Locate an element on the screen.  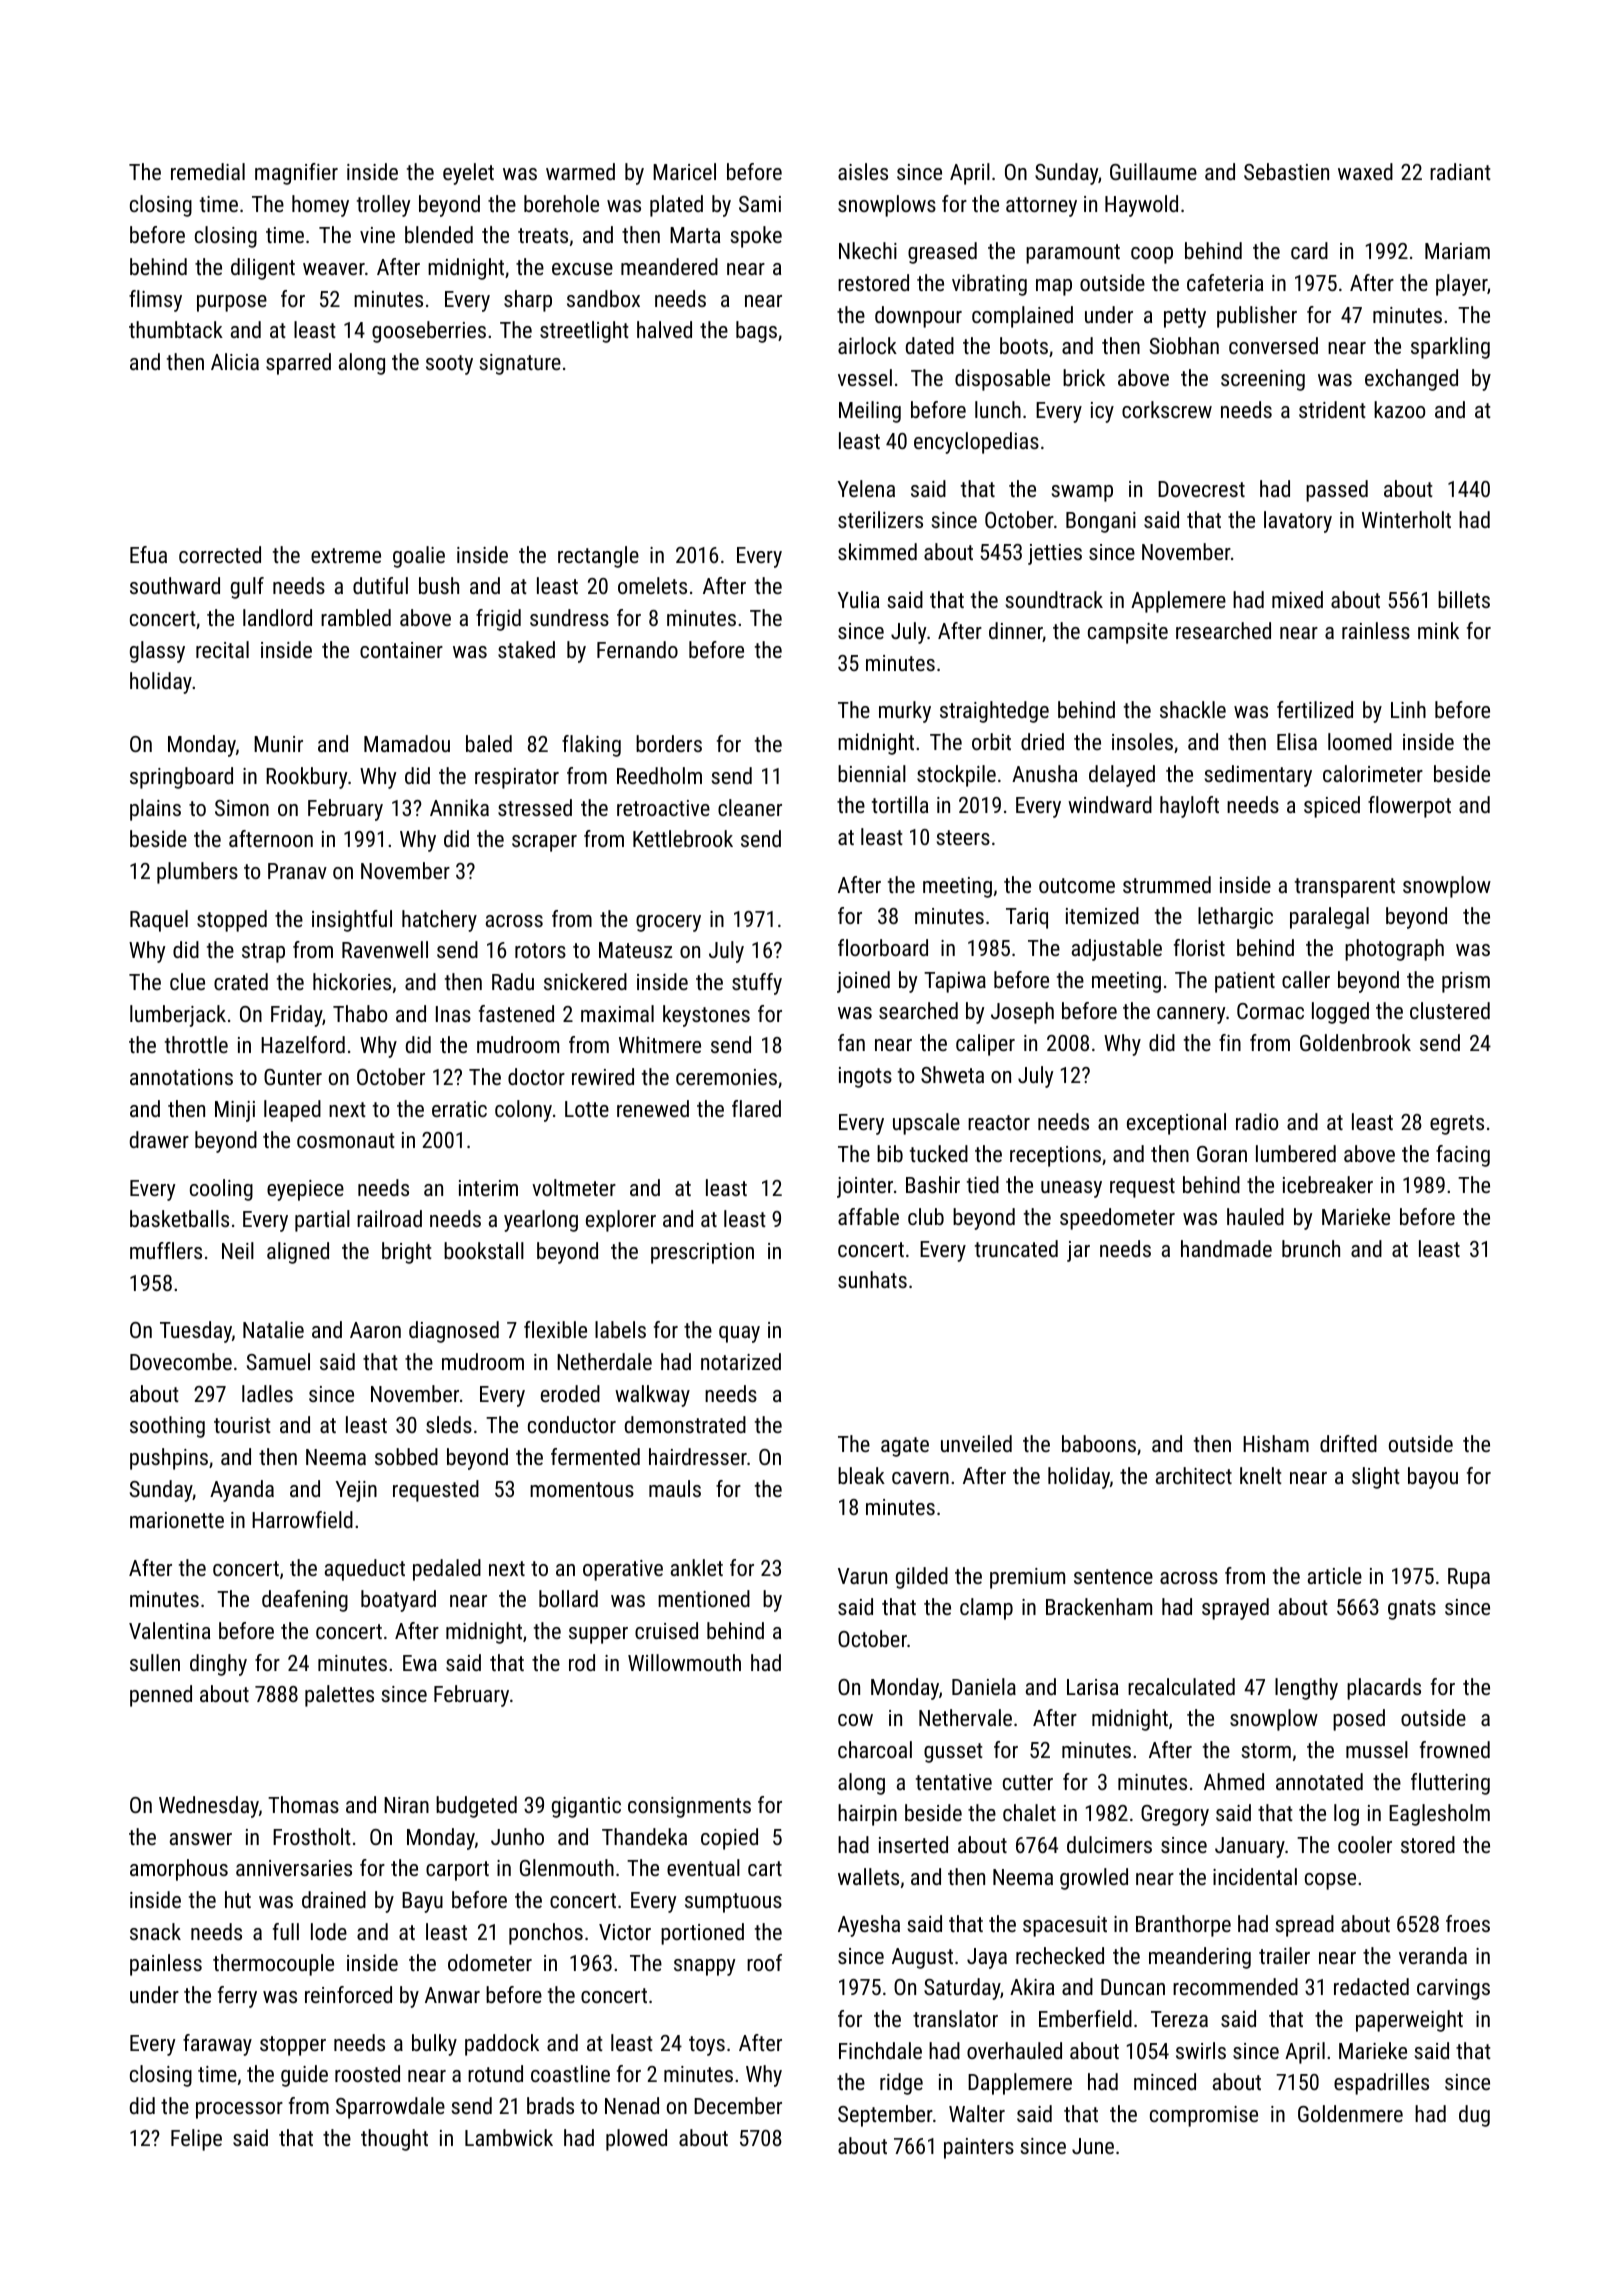
brunch is located at coordinates (1311, 1248).
